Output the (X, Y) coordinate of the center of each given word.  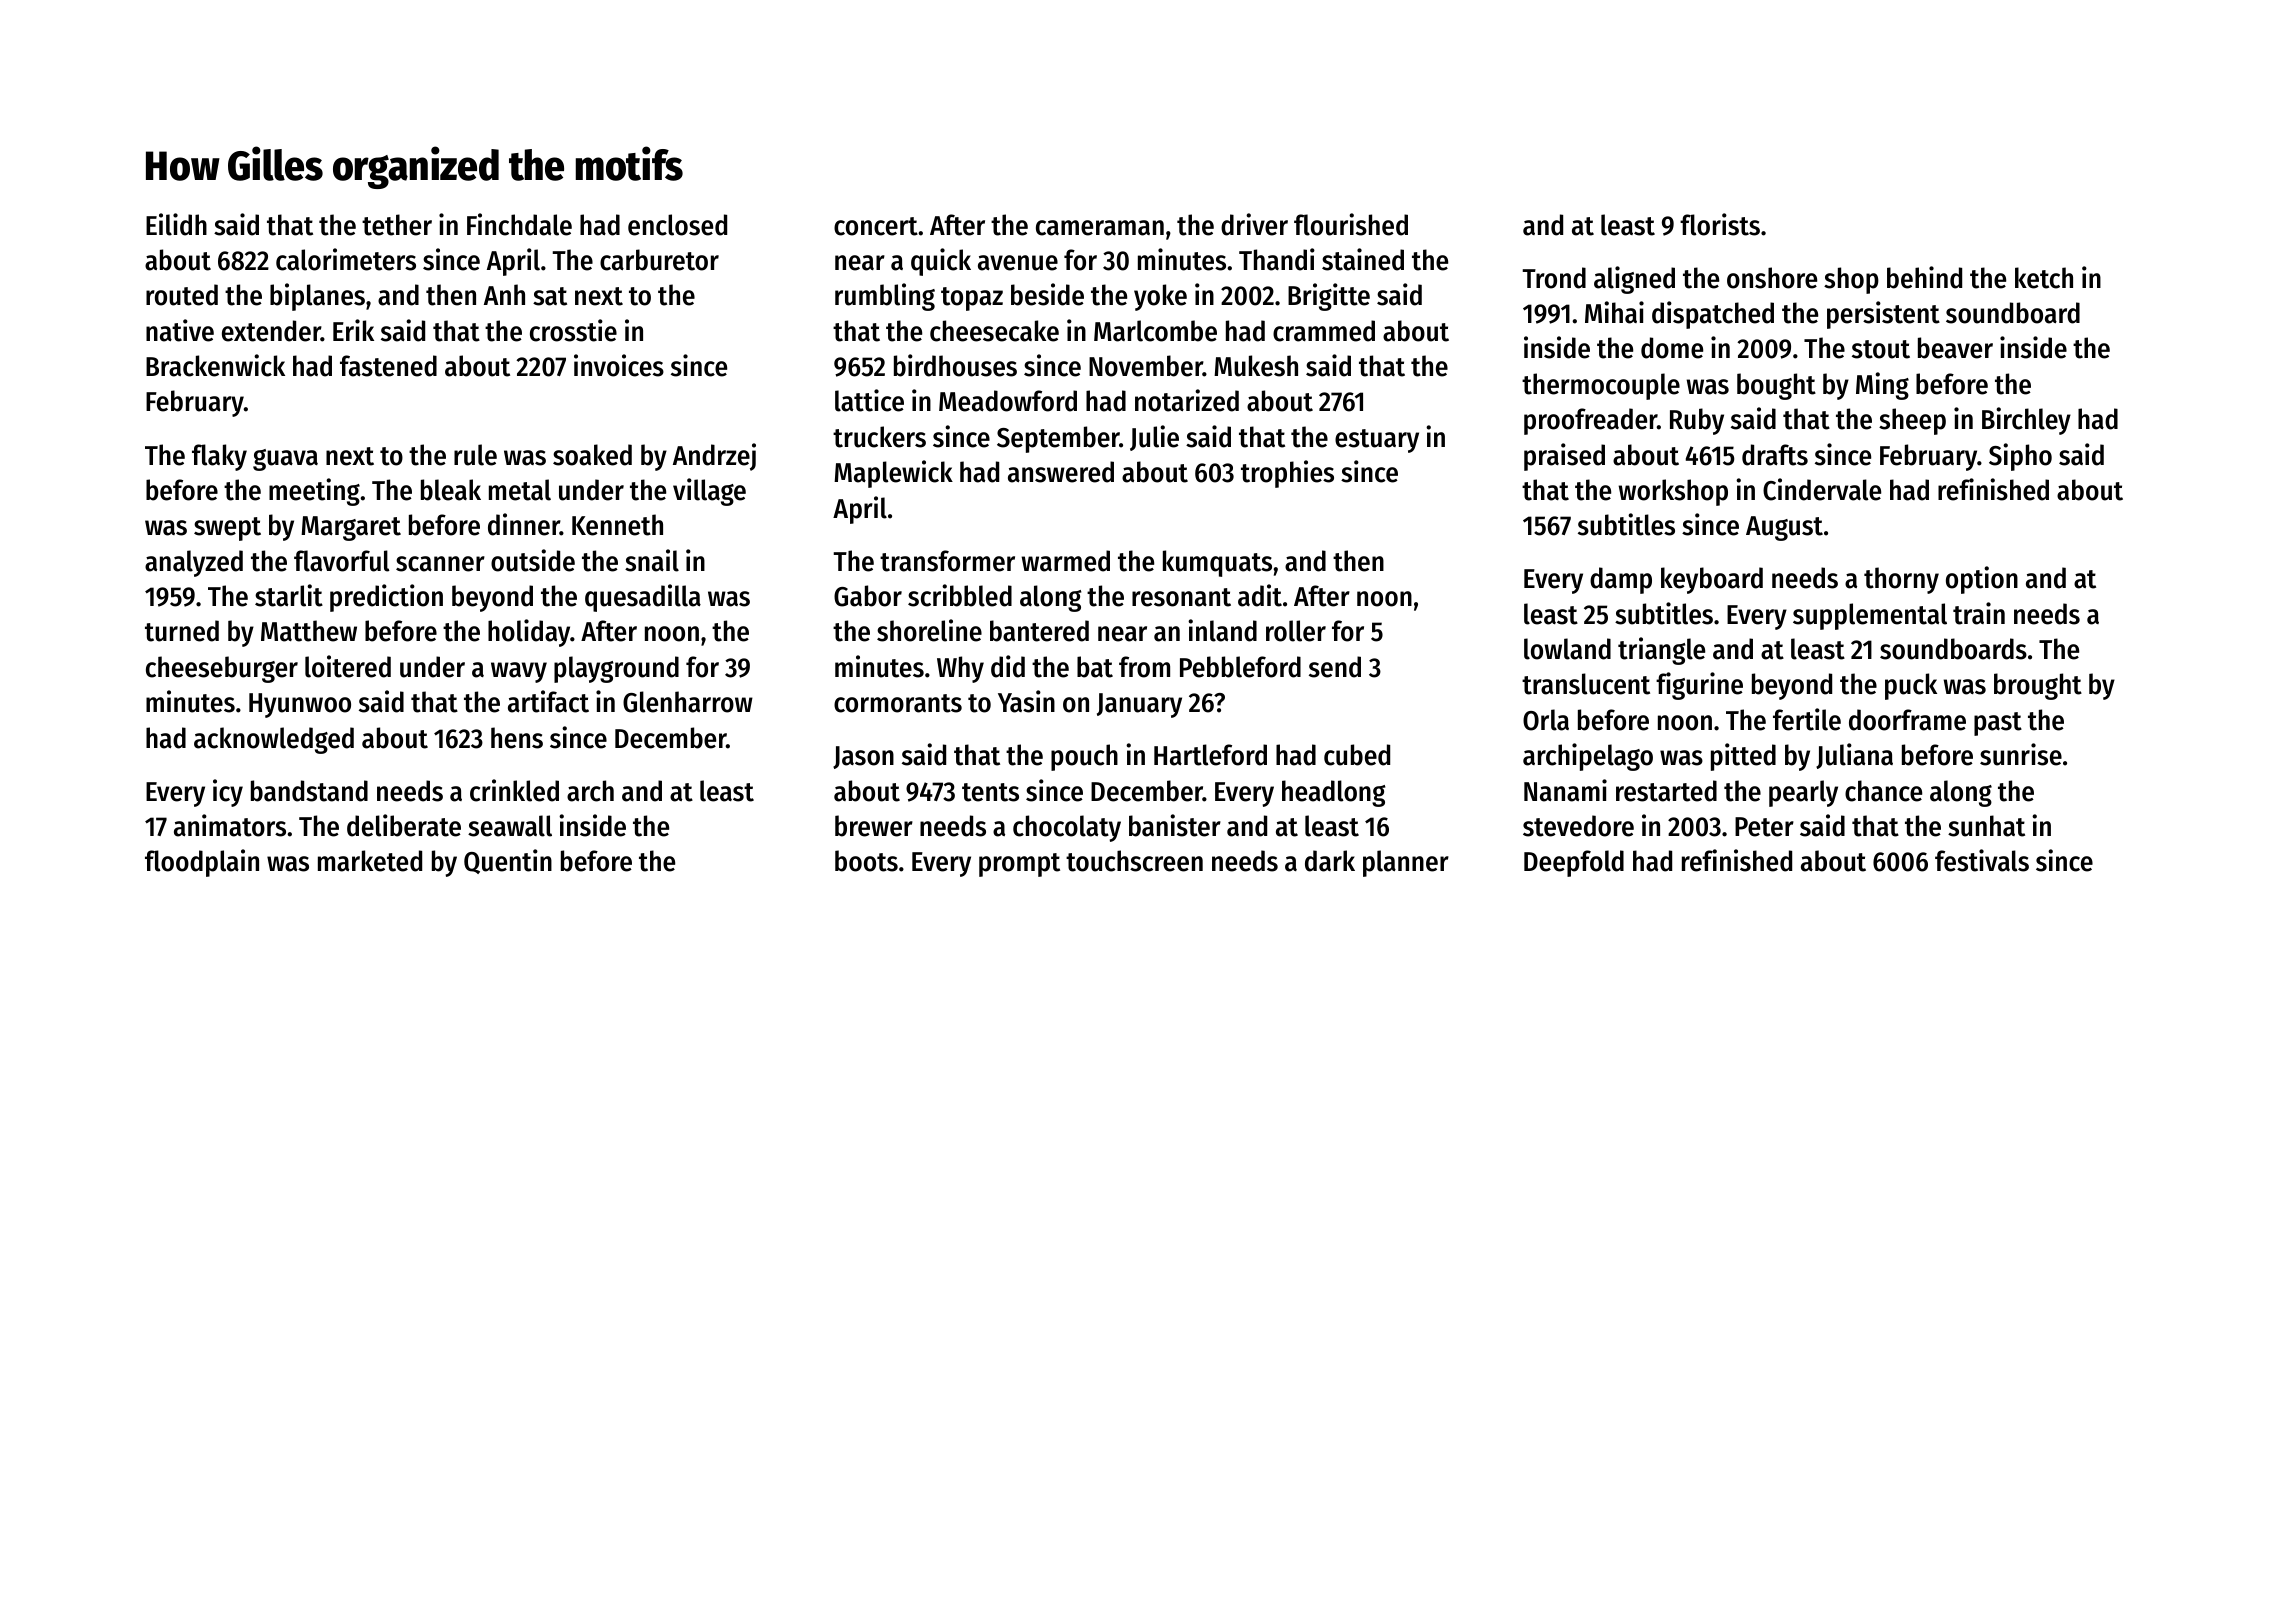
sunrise (2021, 754)
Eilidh (176, 224)
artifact (548, 701)
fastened (388, 366)
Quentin (508, 861)
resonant (1181, 597)
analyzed (194, 563)
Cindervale (1822, 489)
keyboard (1712, 580)
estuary (1377, 441)
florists (1720, 224)
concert (876, 226)
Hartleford (1210, 755)
